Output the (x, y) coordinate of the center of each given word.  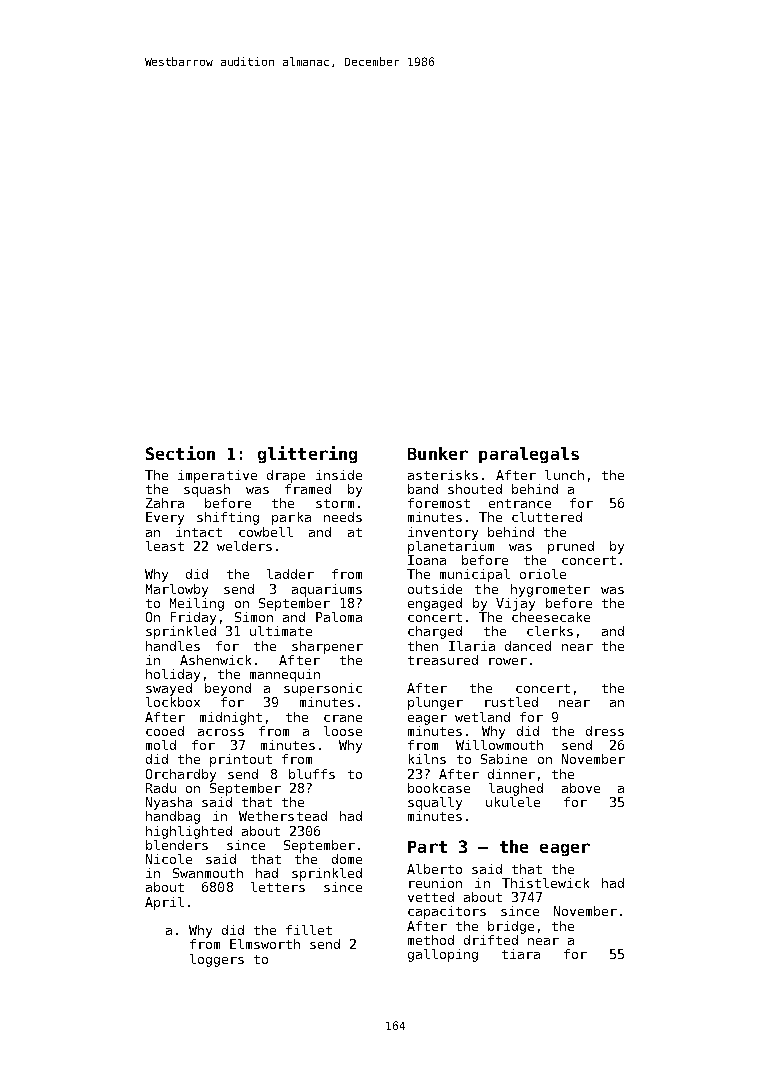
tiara (521, 954)
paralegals (529, 455)
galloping (443, 955)
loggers (217, 960)
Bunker (438, 453)
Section (180, 453)
